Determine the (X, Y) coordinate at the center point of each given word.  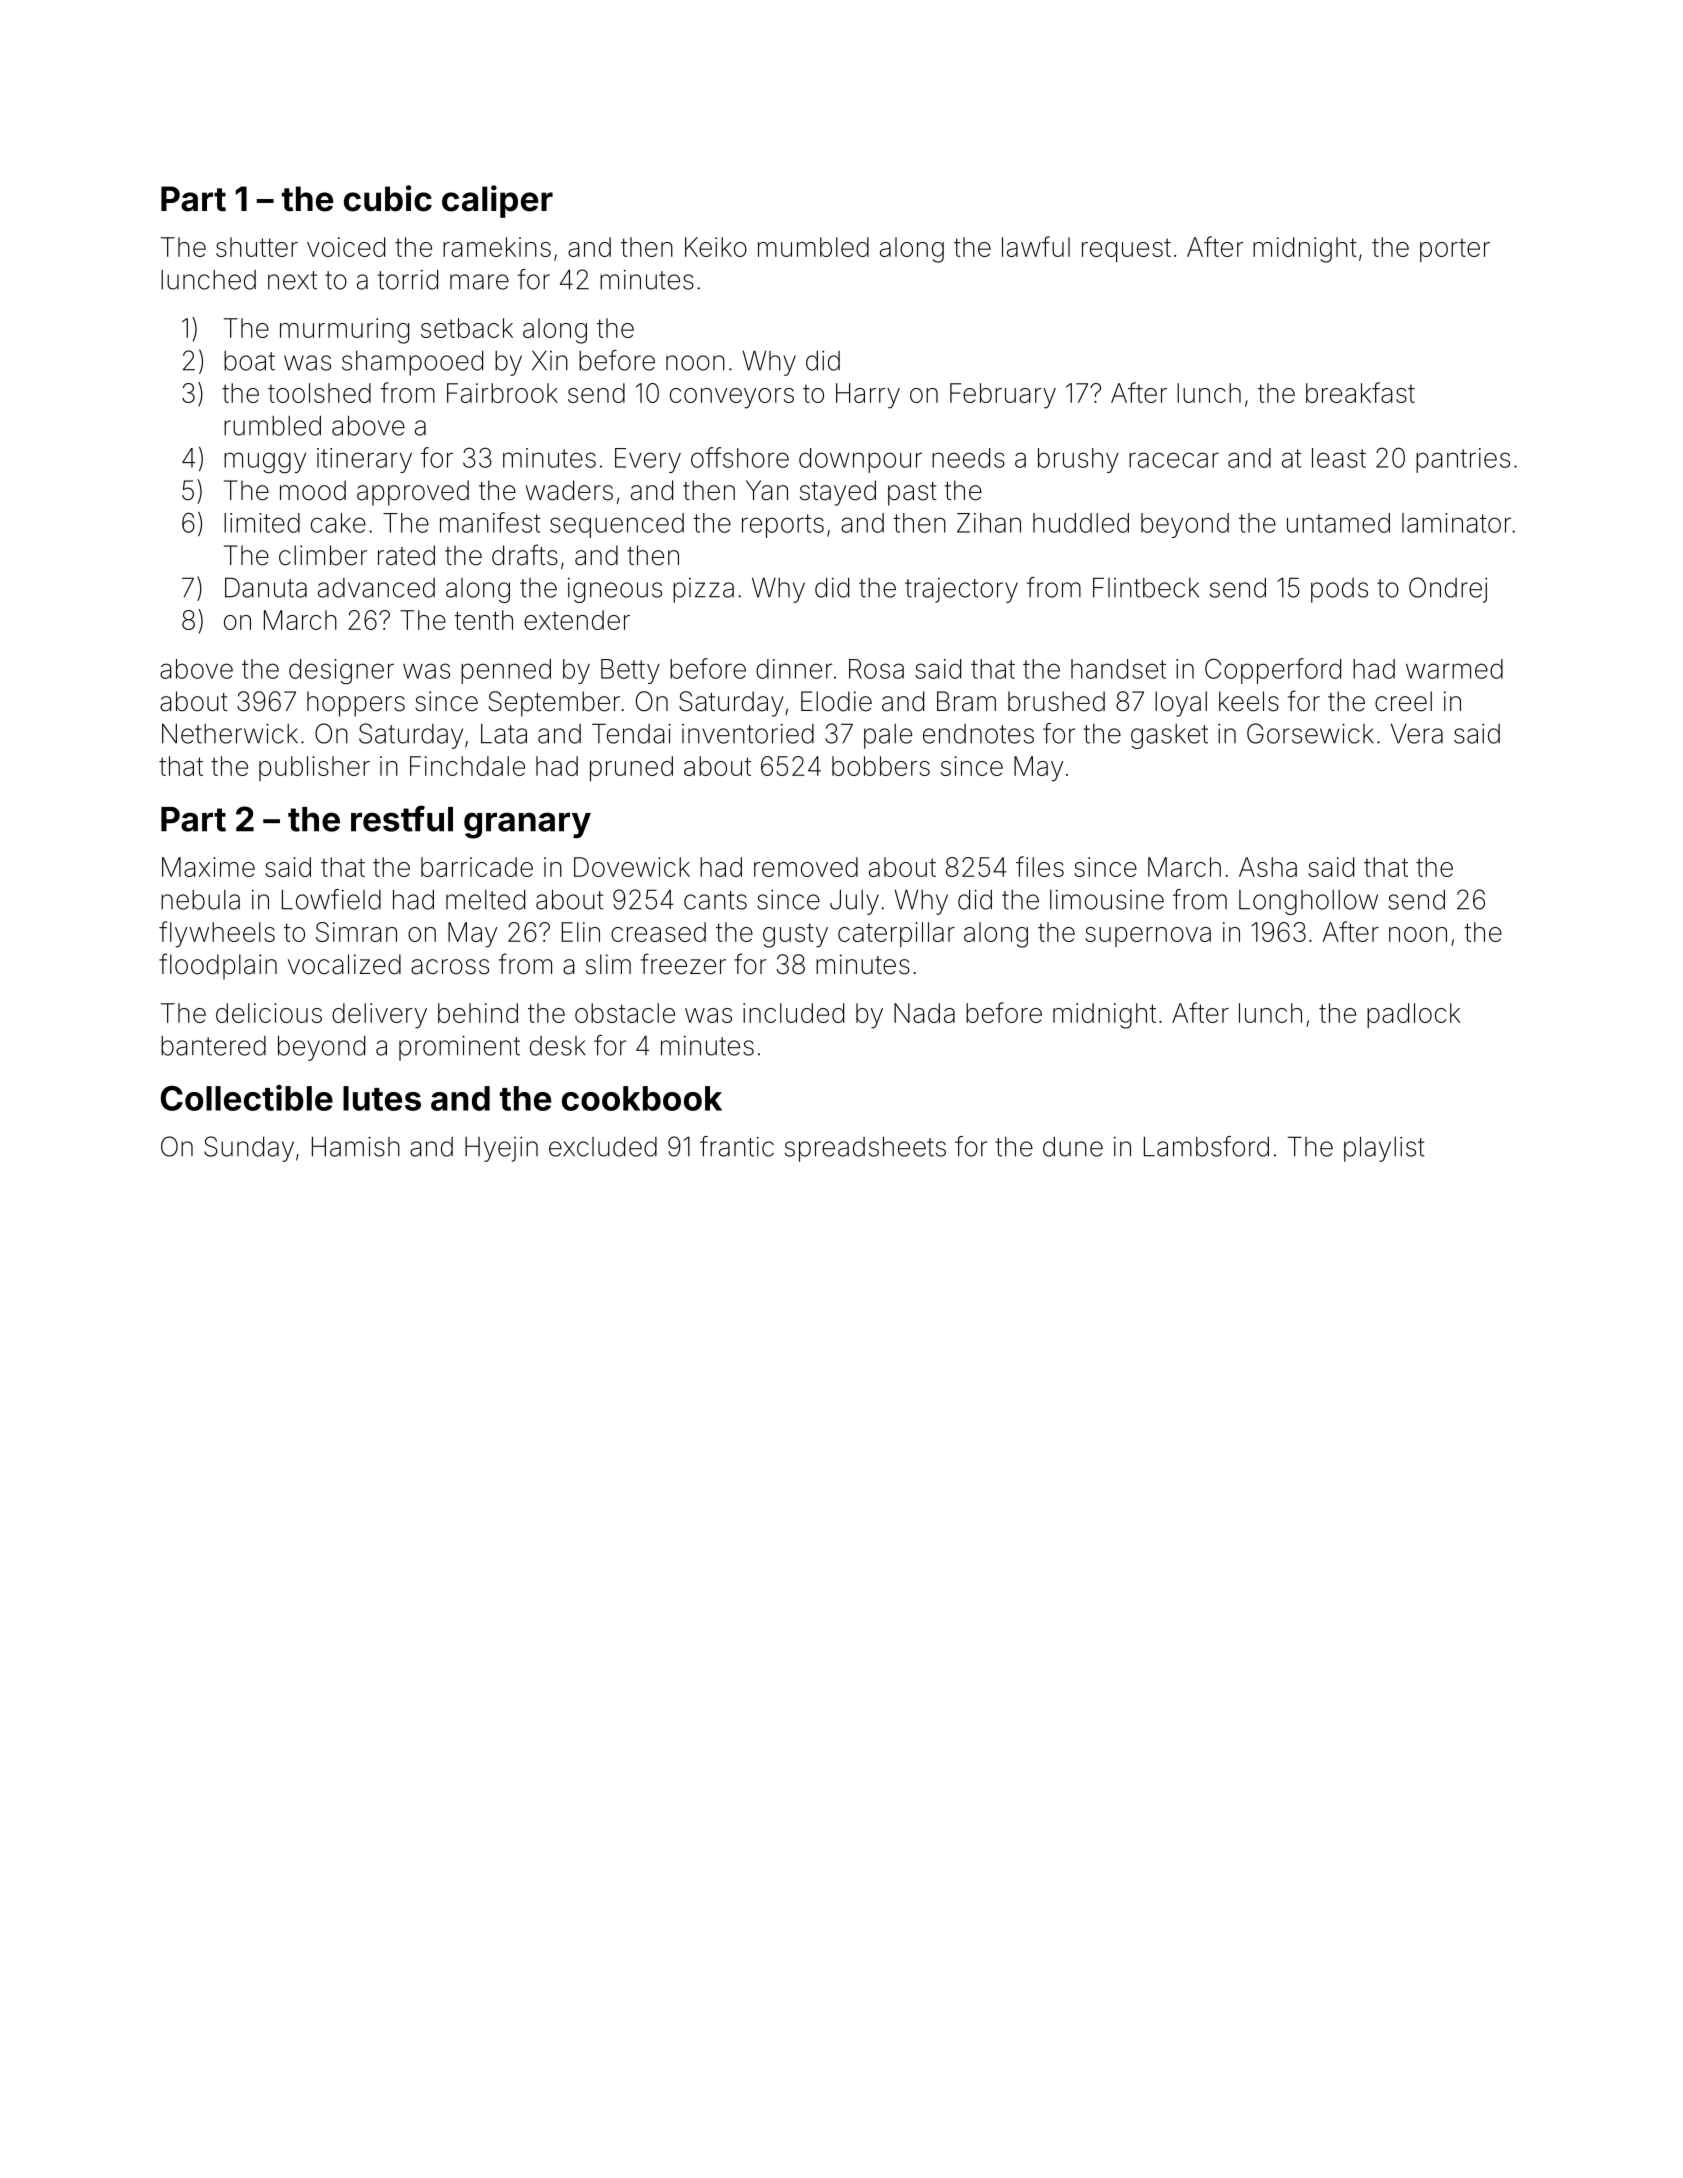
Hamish (356, 1146)
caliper (497, 201)
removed (806, 867)
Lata (504, 734)
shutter (257, 247)
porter (1455, 250)
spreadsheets (865, 1149)
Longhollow (1308, 902)
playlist (1384, 1149)
